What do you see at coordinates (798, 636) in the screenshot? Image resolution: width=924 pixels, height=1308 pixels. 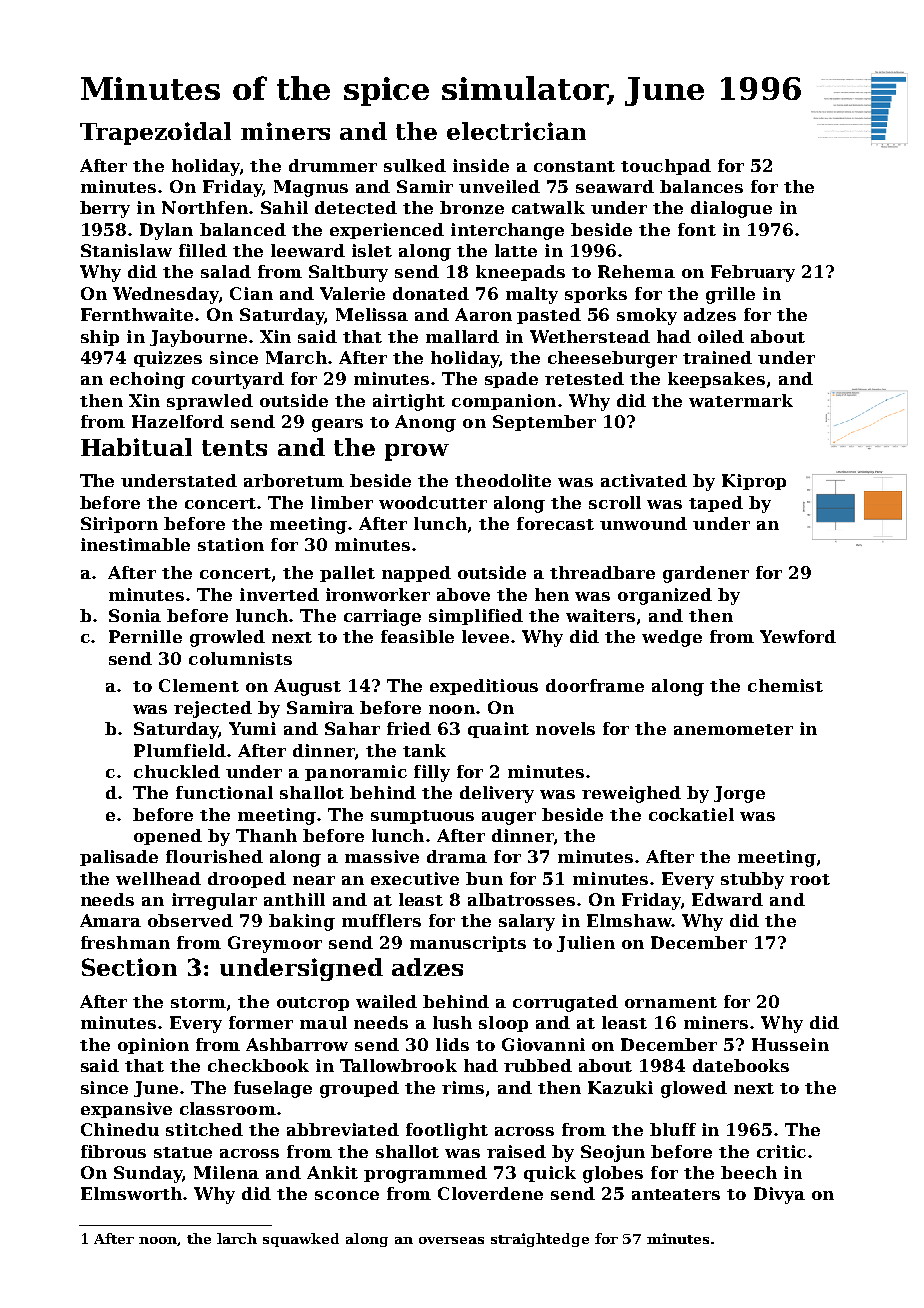 I see `Yewford` at bounding box center [798, 636].
